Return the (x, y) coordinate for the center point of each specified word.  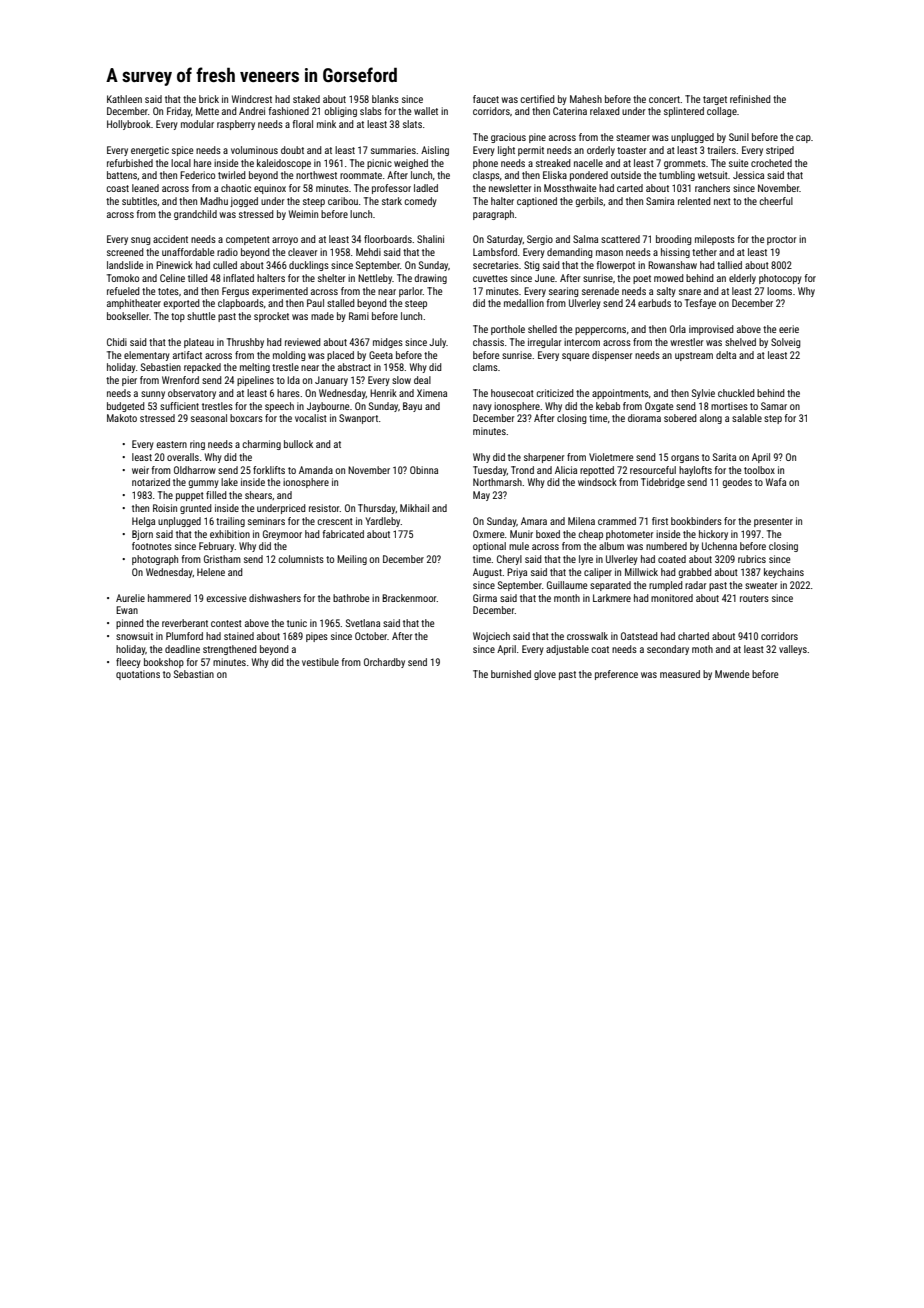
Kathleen (124, 99)
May (481, 496)
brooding (674, 240)
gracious (508, 138)
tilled (198, 278)
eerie (789, 329)
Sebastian (194, 674)
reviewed (303, 342)
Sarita (724, 457)
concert (665, 99)
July (438, 343)
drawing (430, 279)
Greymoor (282, 535)
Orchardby (384, 663)
